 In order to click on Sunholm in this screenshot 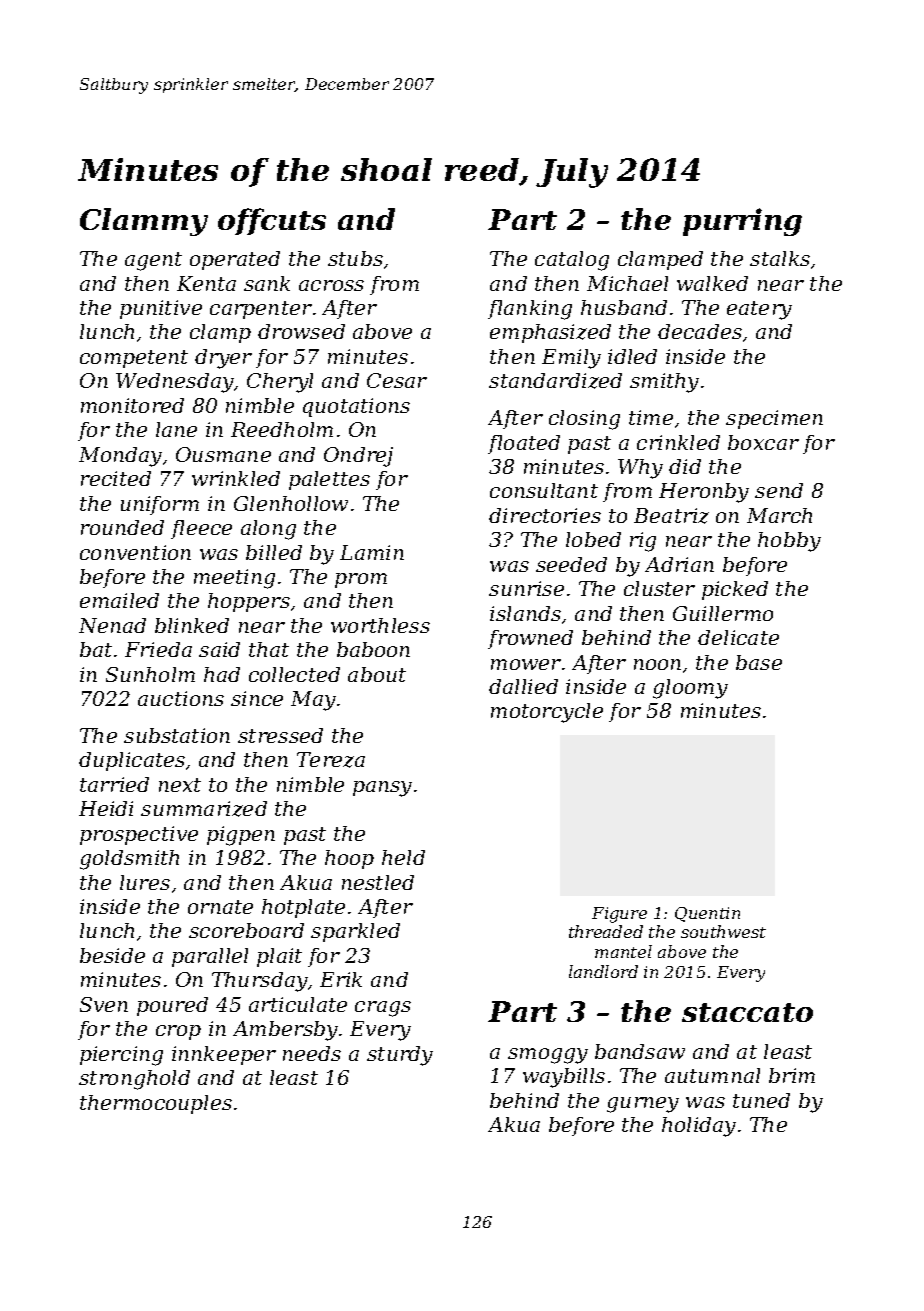, I will do `click(150, 674)`.
